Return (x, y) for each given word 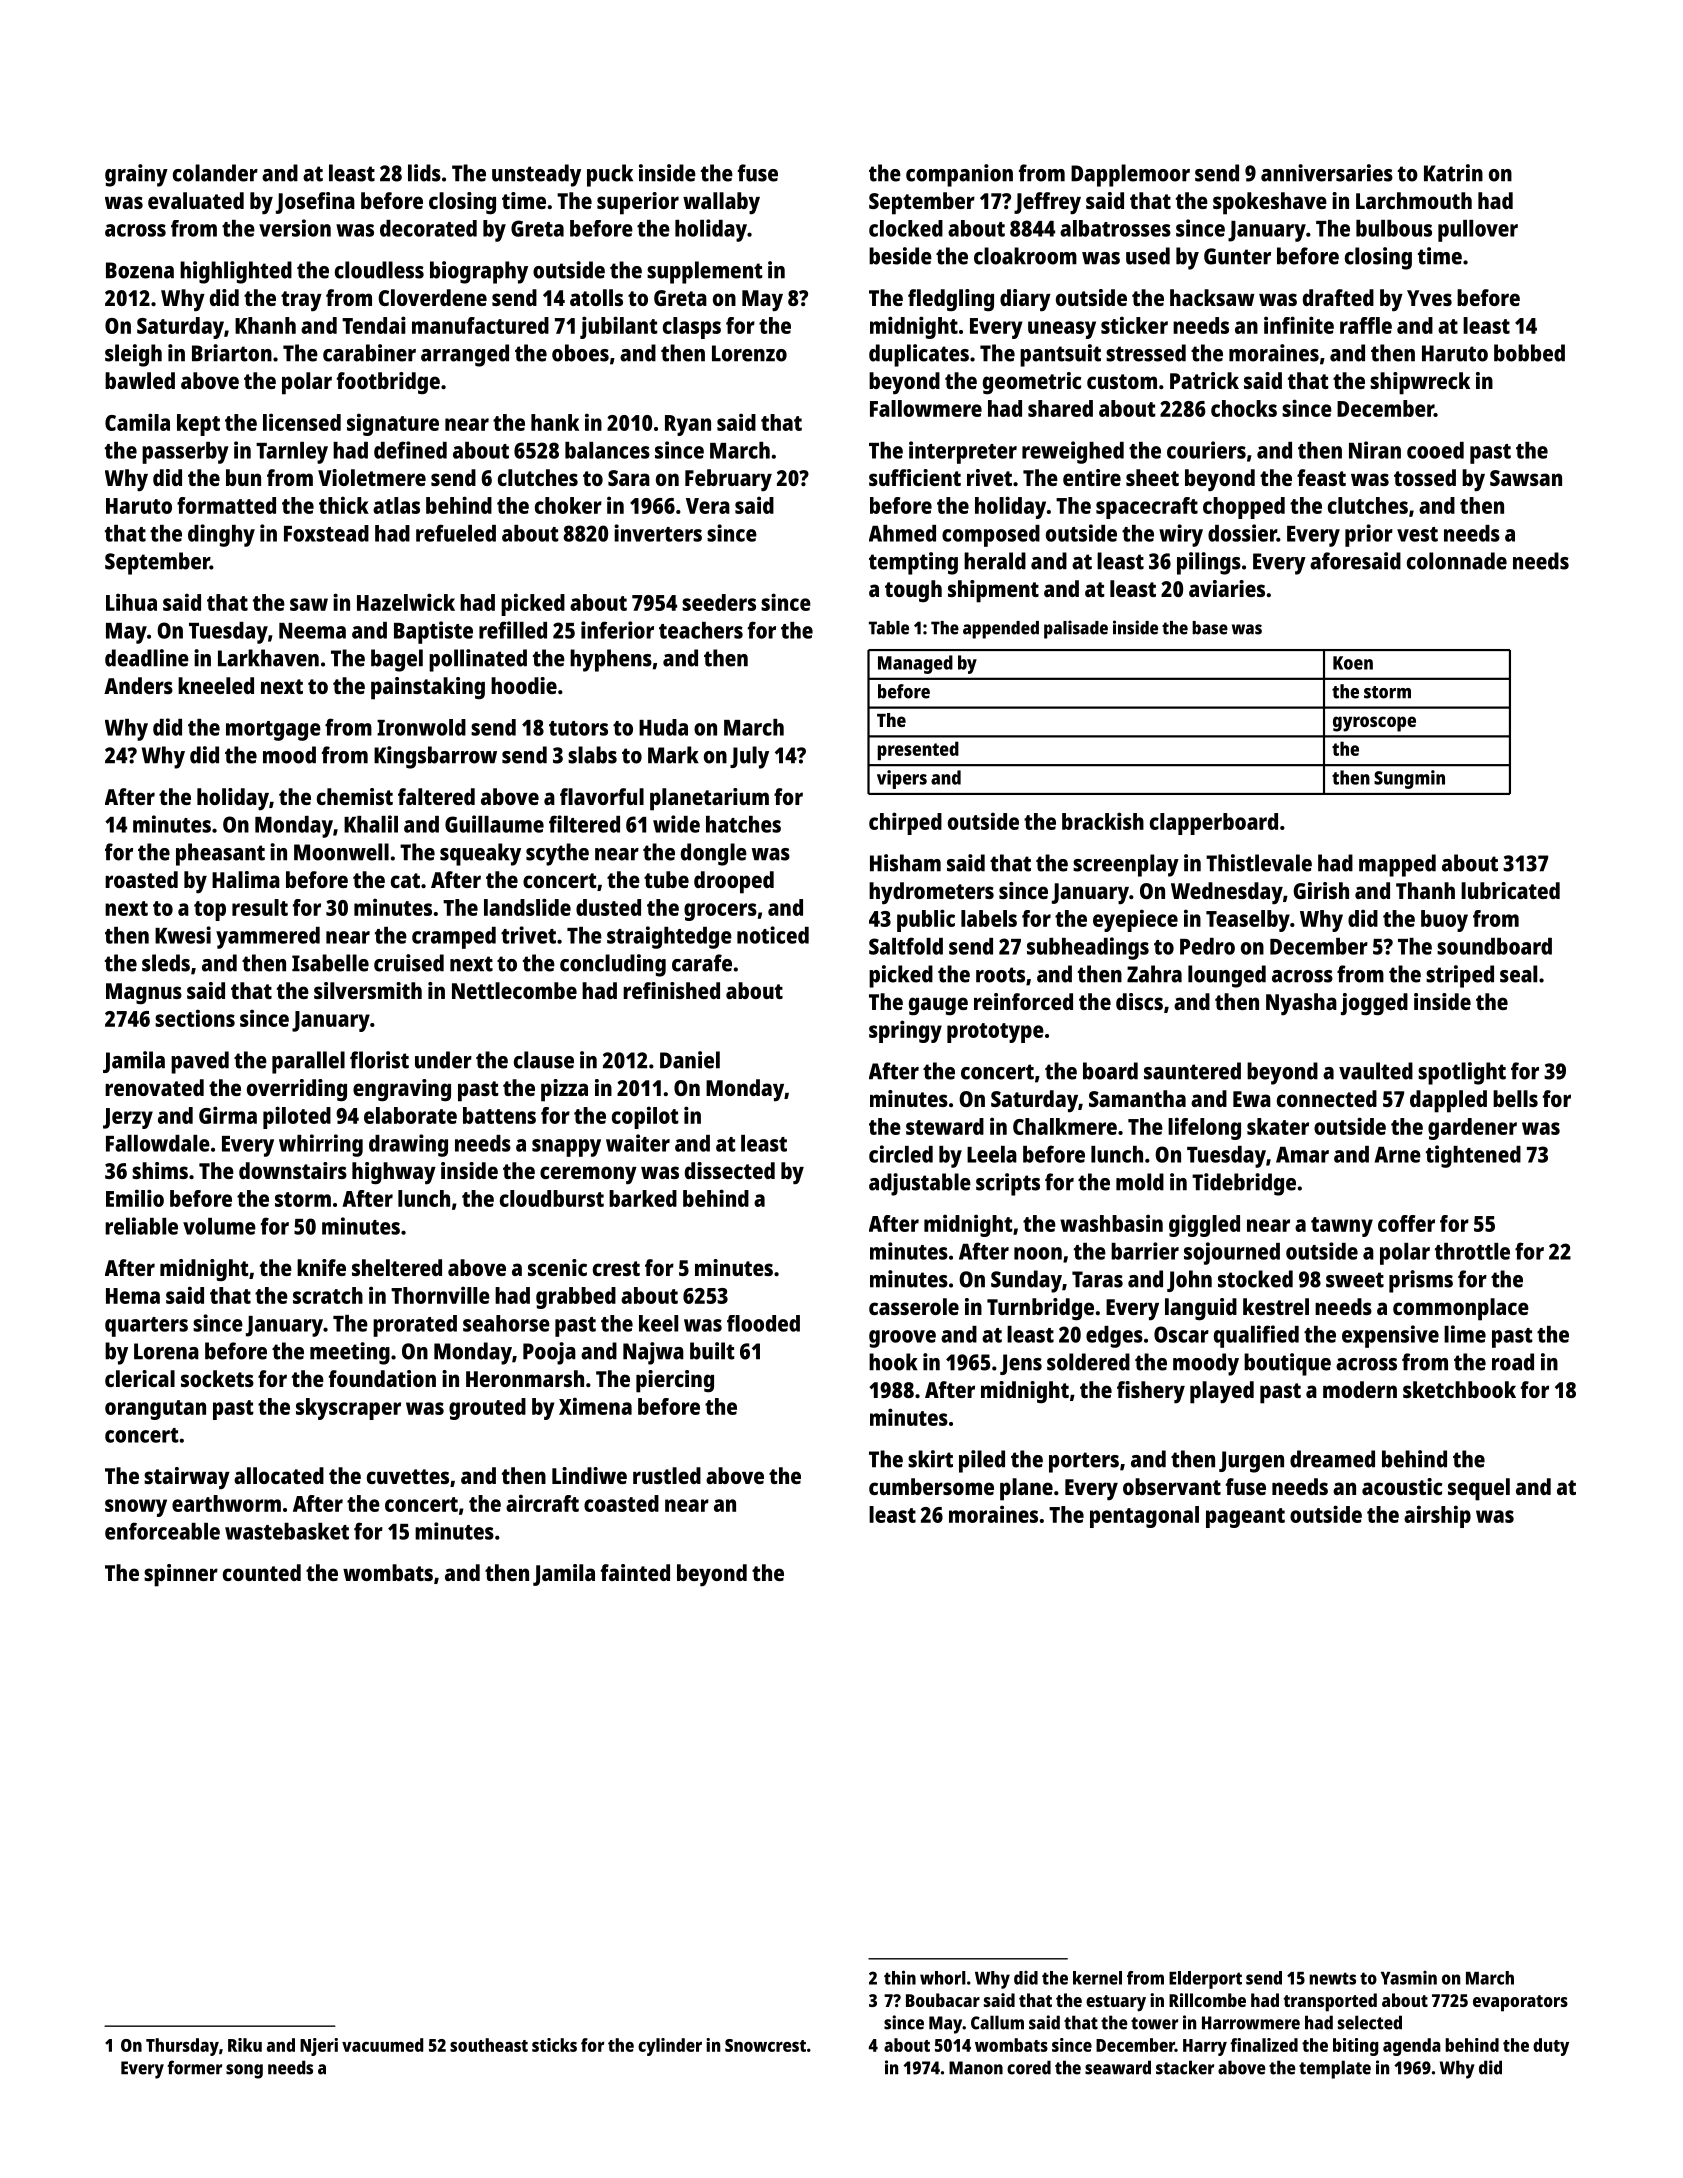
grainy (136, 175)
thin (900, 1977)
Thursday (182, 2047)
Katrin (1453, 173)
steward (945, 1126)
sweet (1355, 1280)
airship (1437, 1516)
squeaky (480, 854)
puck (610, 175)
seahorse (506, 1323)
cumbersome (931, 1486)
